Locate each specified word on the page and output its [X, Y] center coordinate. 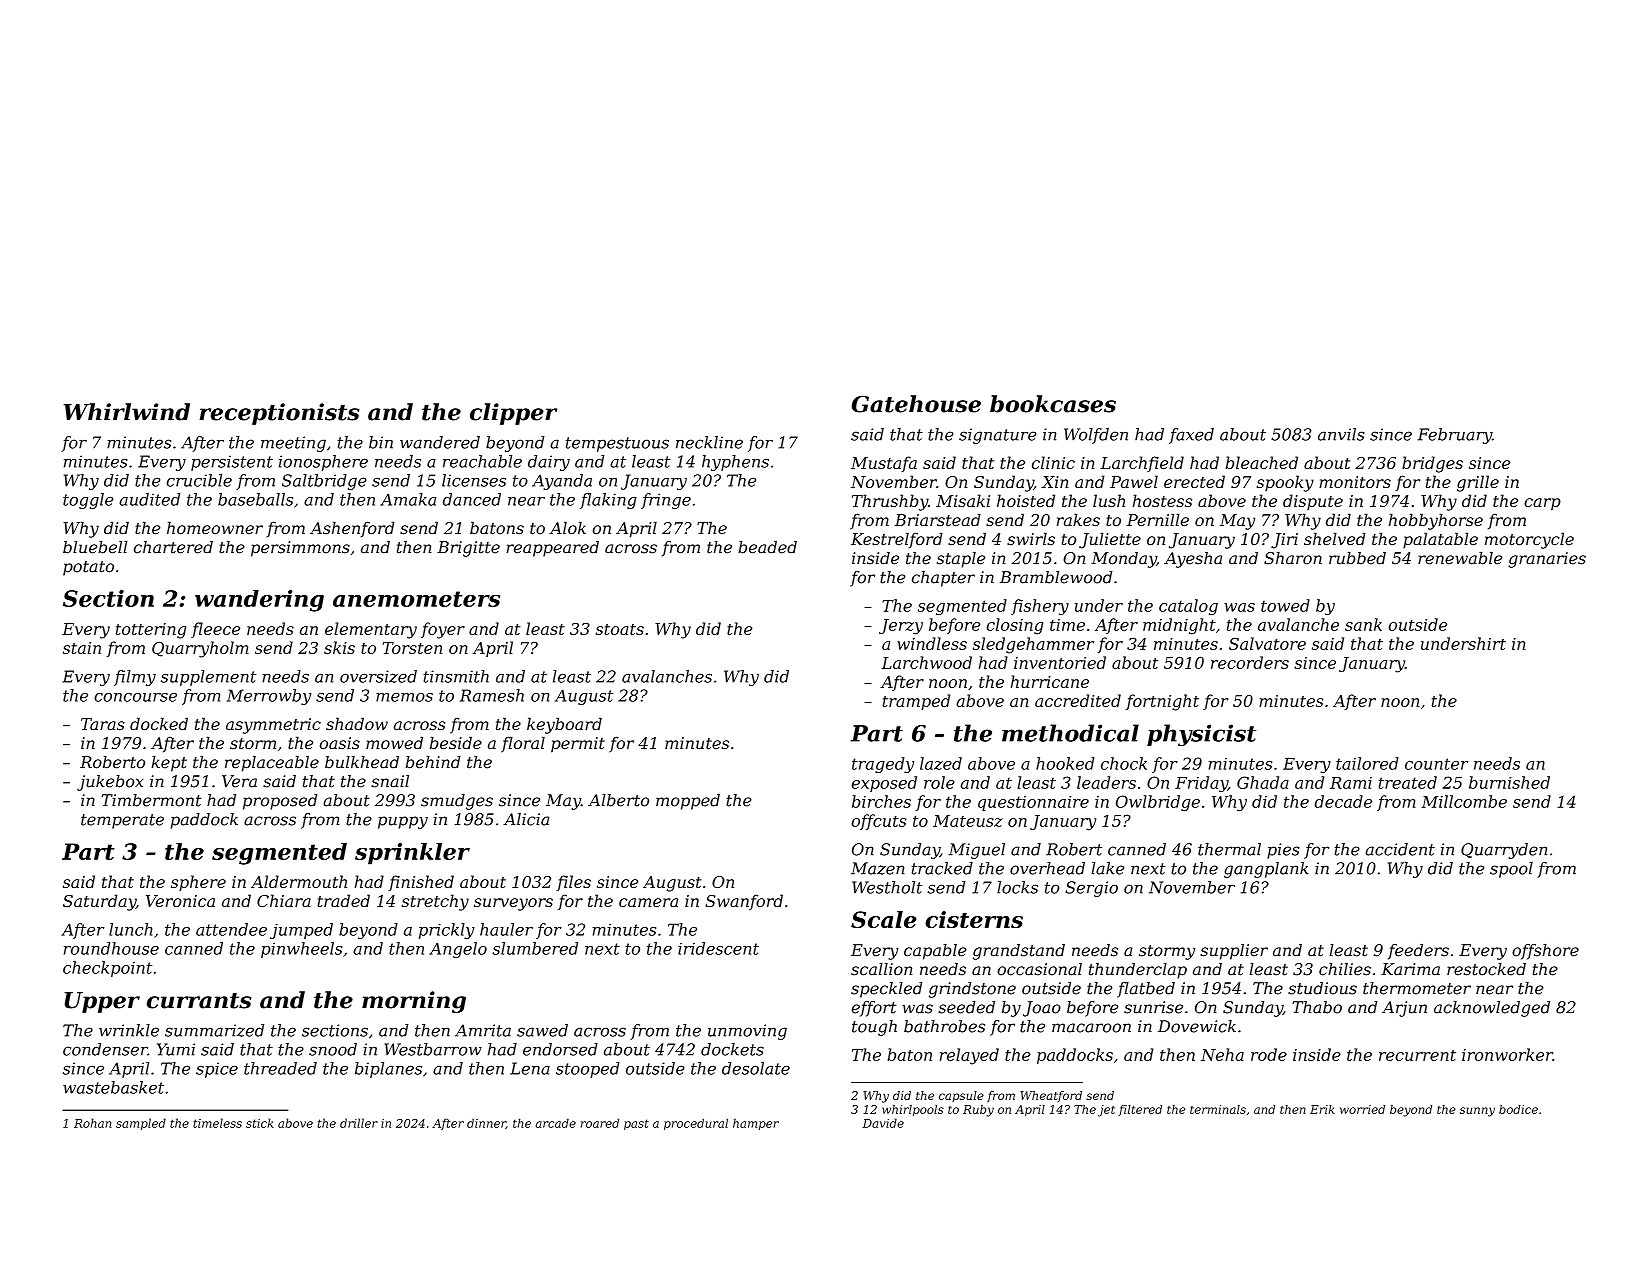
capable [935, 952]
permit [578, 745]
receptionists [279, 414]
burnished [1509, 782]
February [1455, 436]
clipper [513, 414]
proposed [280, 802]
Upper [102, 1002]
